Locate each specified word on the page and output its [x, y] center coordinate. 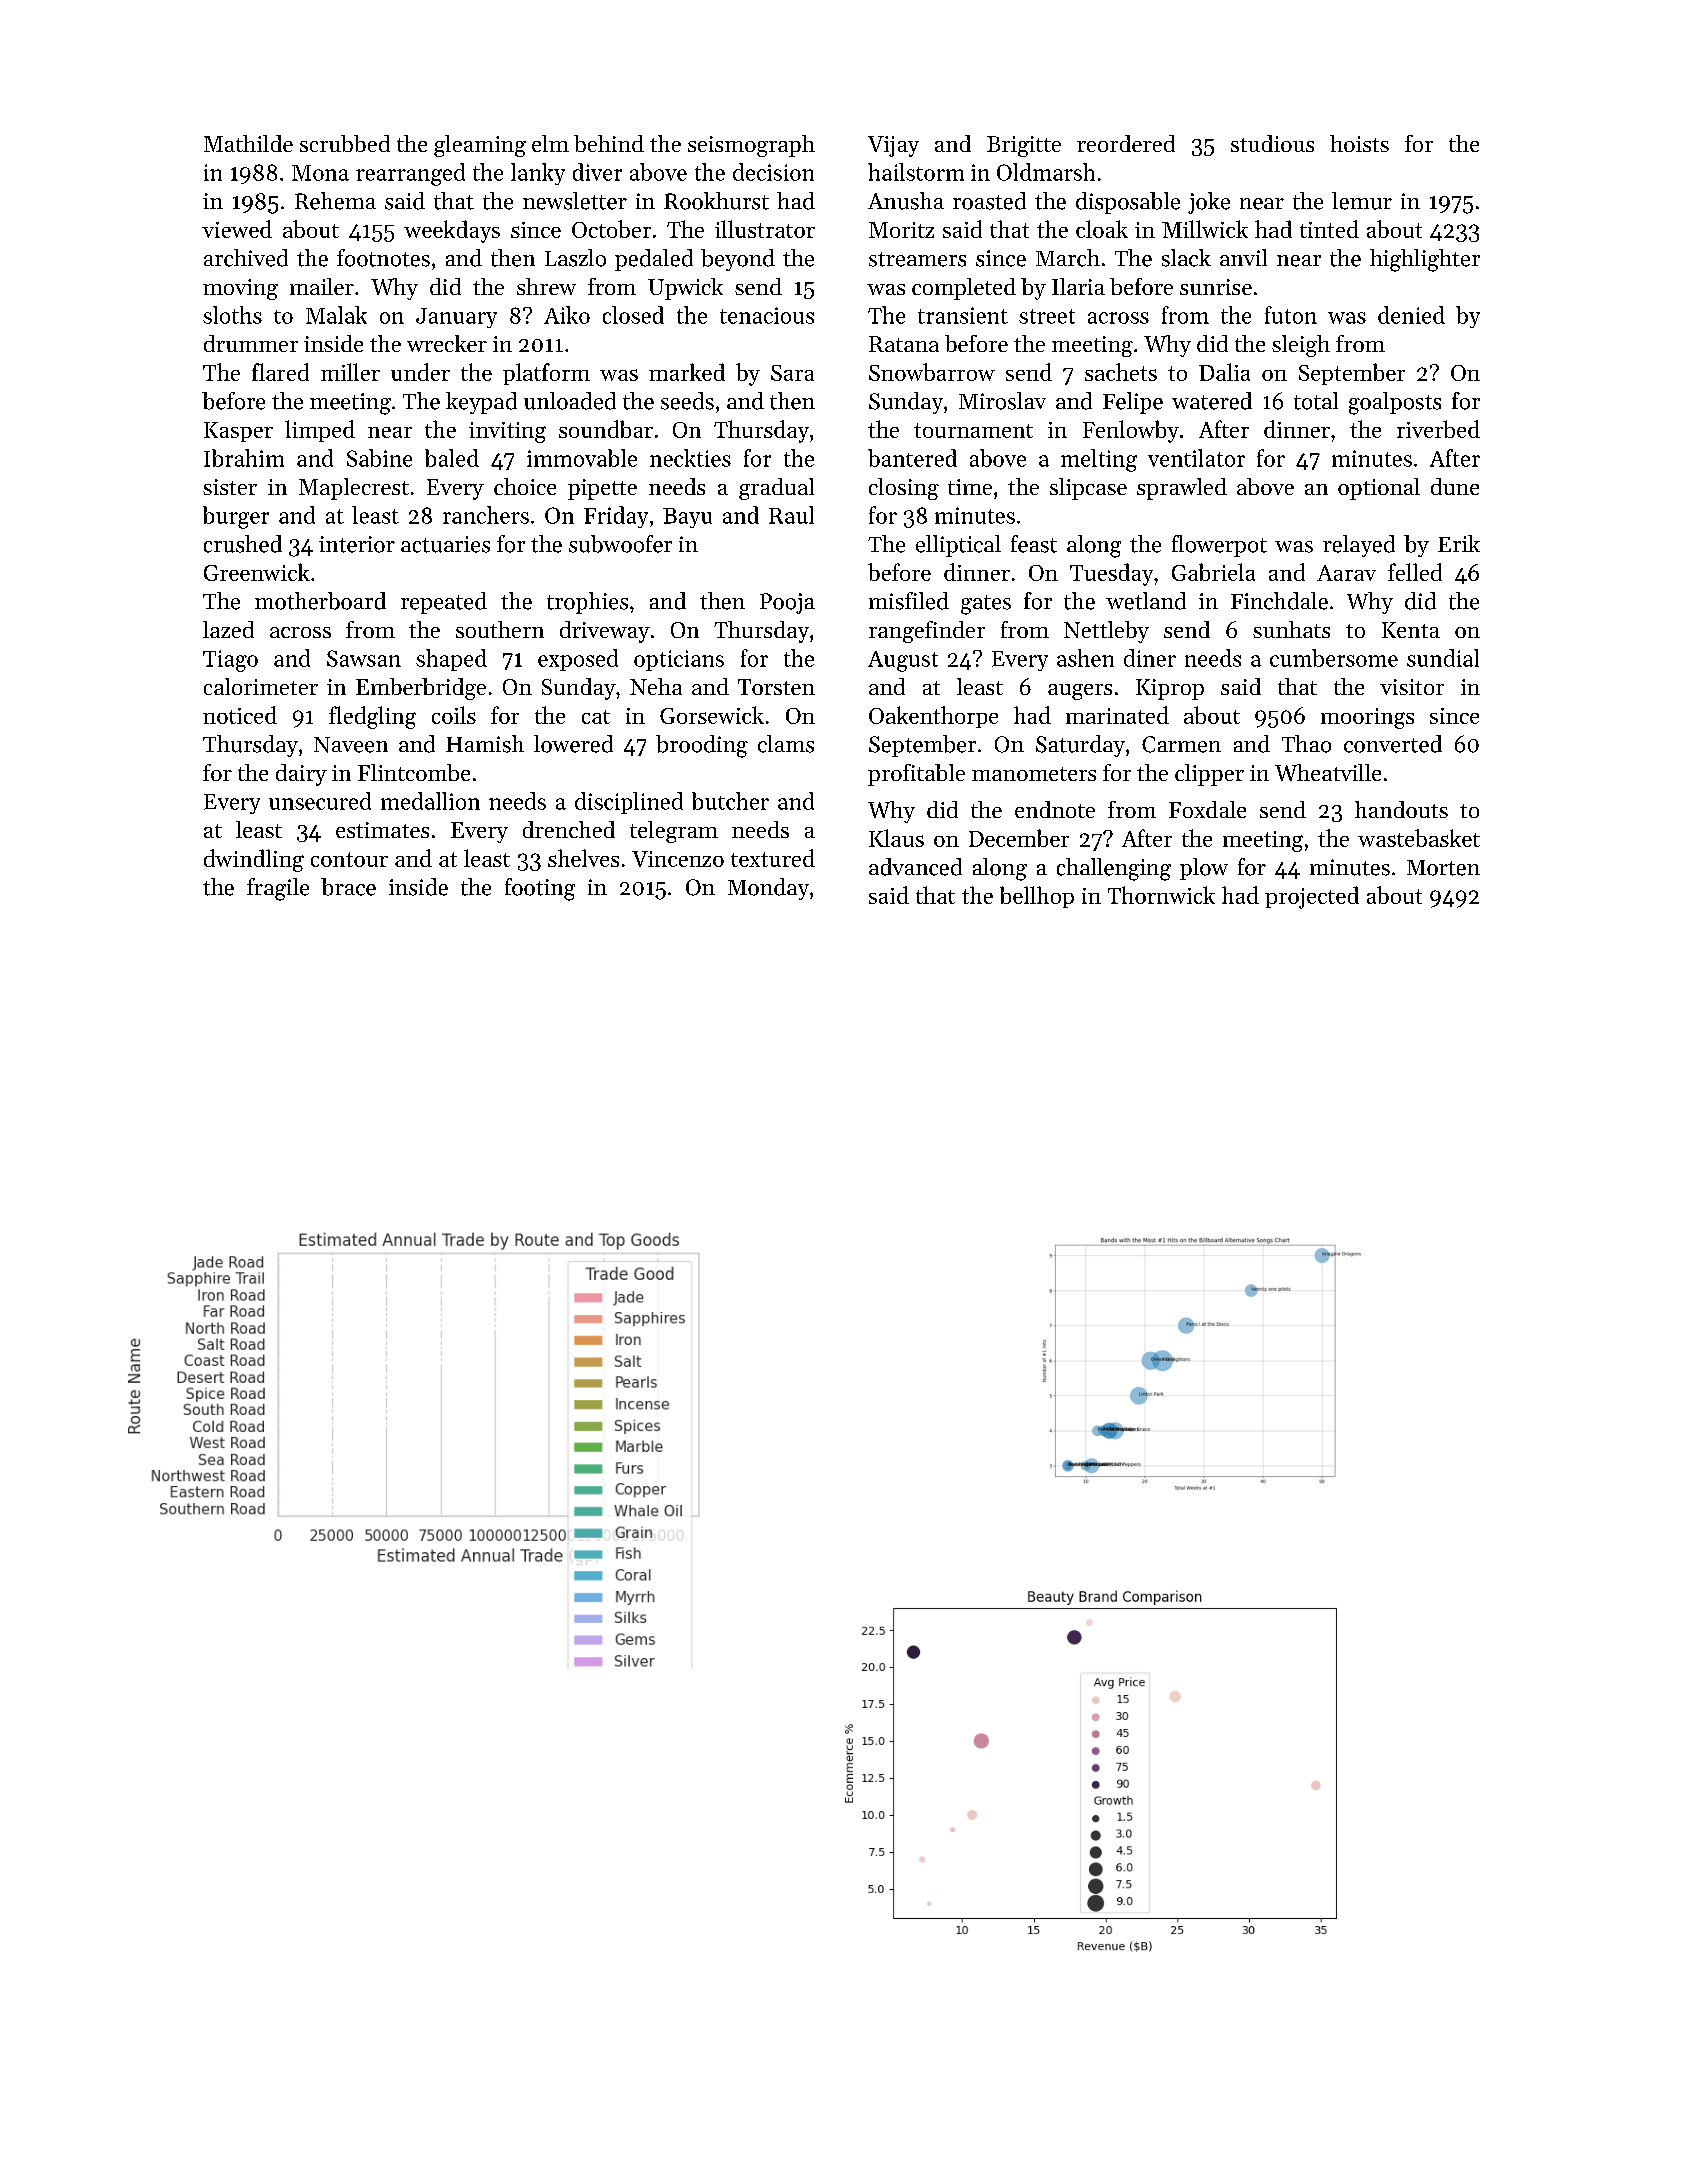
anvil [1243, 257]
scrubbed [345, 143]
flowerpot [1219, 546]
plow [1204, 869]
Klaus [896, 838]
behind [609, 143]
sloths [232, 315]
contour [349, 859]
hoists [1359, 143]
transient [963, 315]
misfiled [909, 601]
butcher [730, 801]
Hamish [485, 744]
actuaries [445, 544]
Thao [1306, 744]
